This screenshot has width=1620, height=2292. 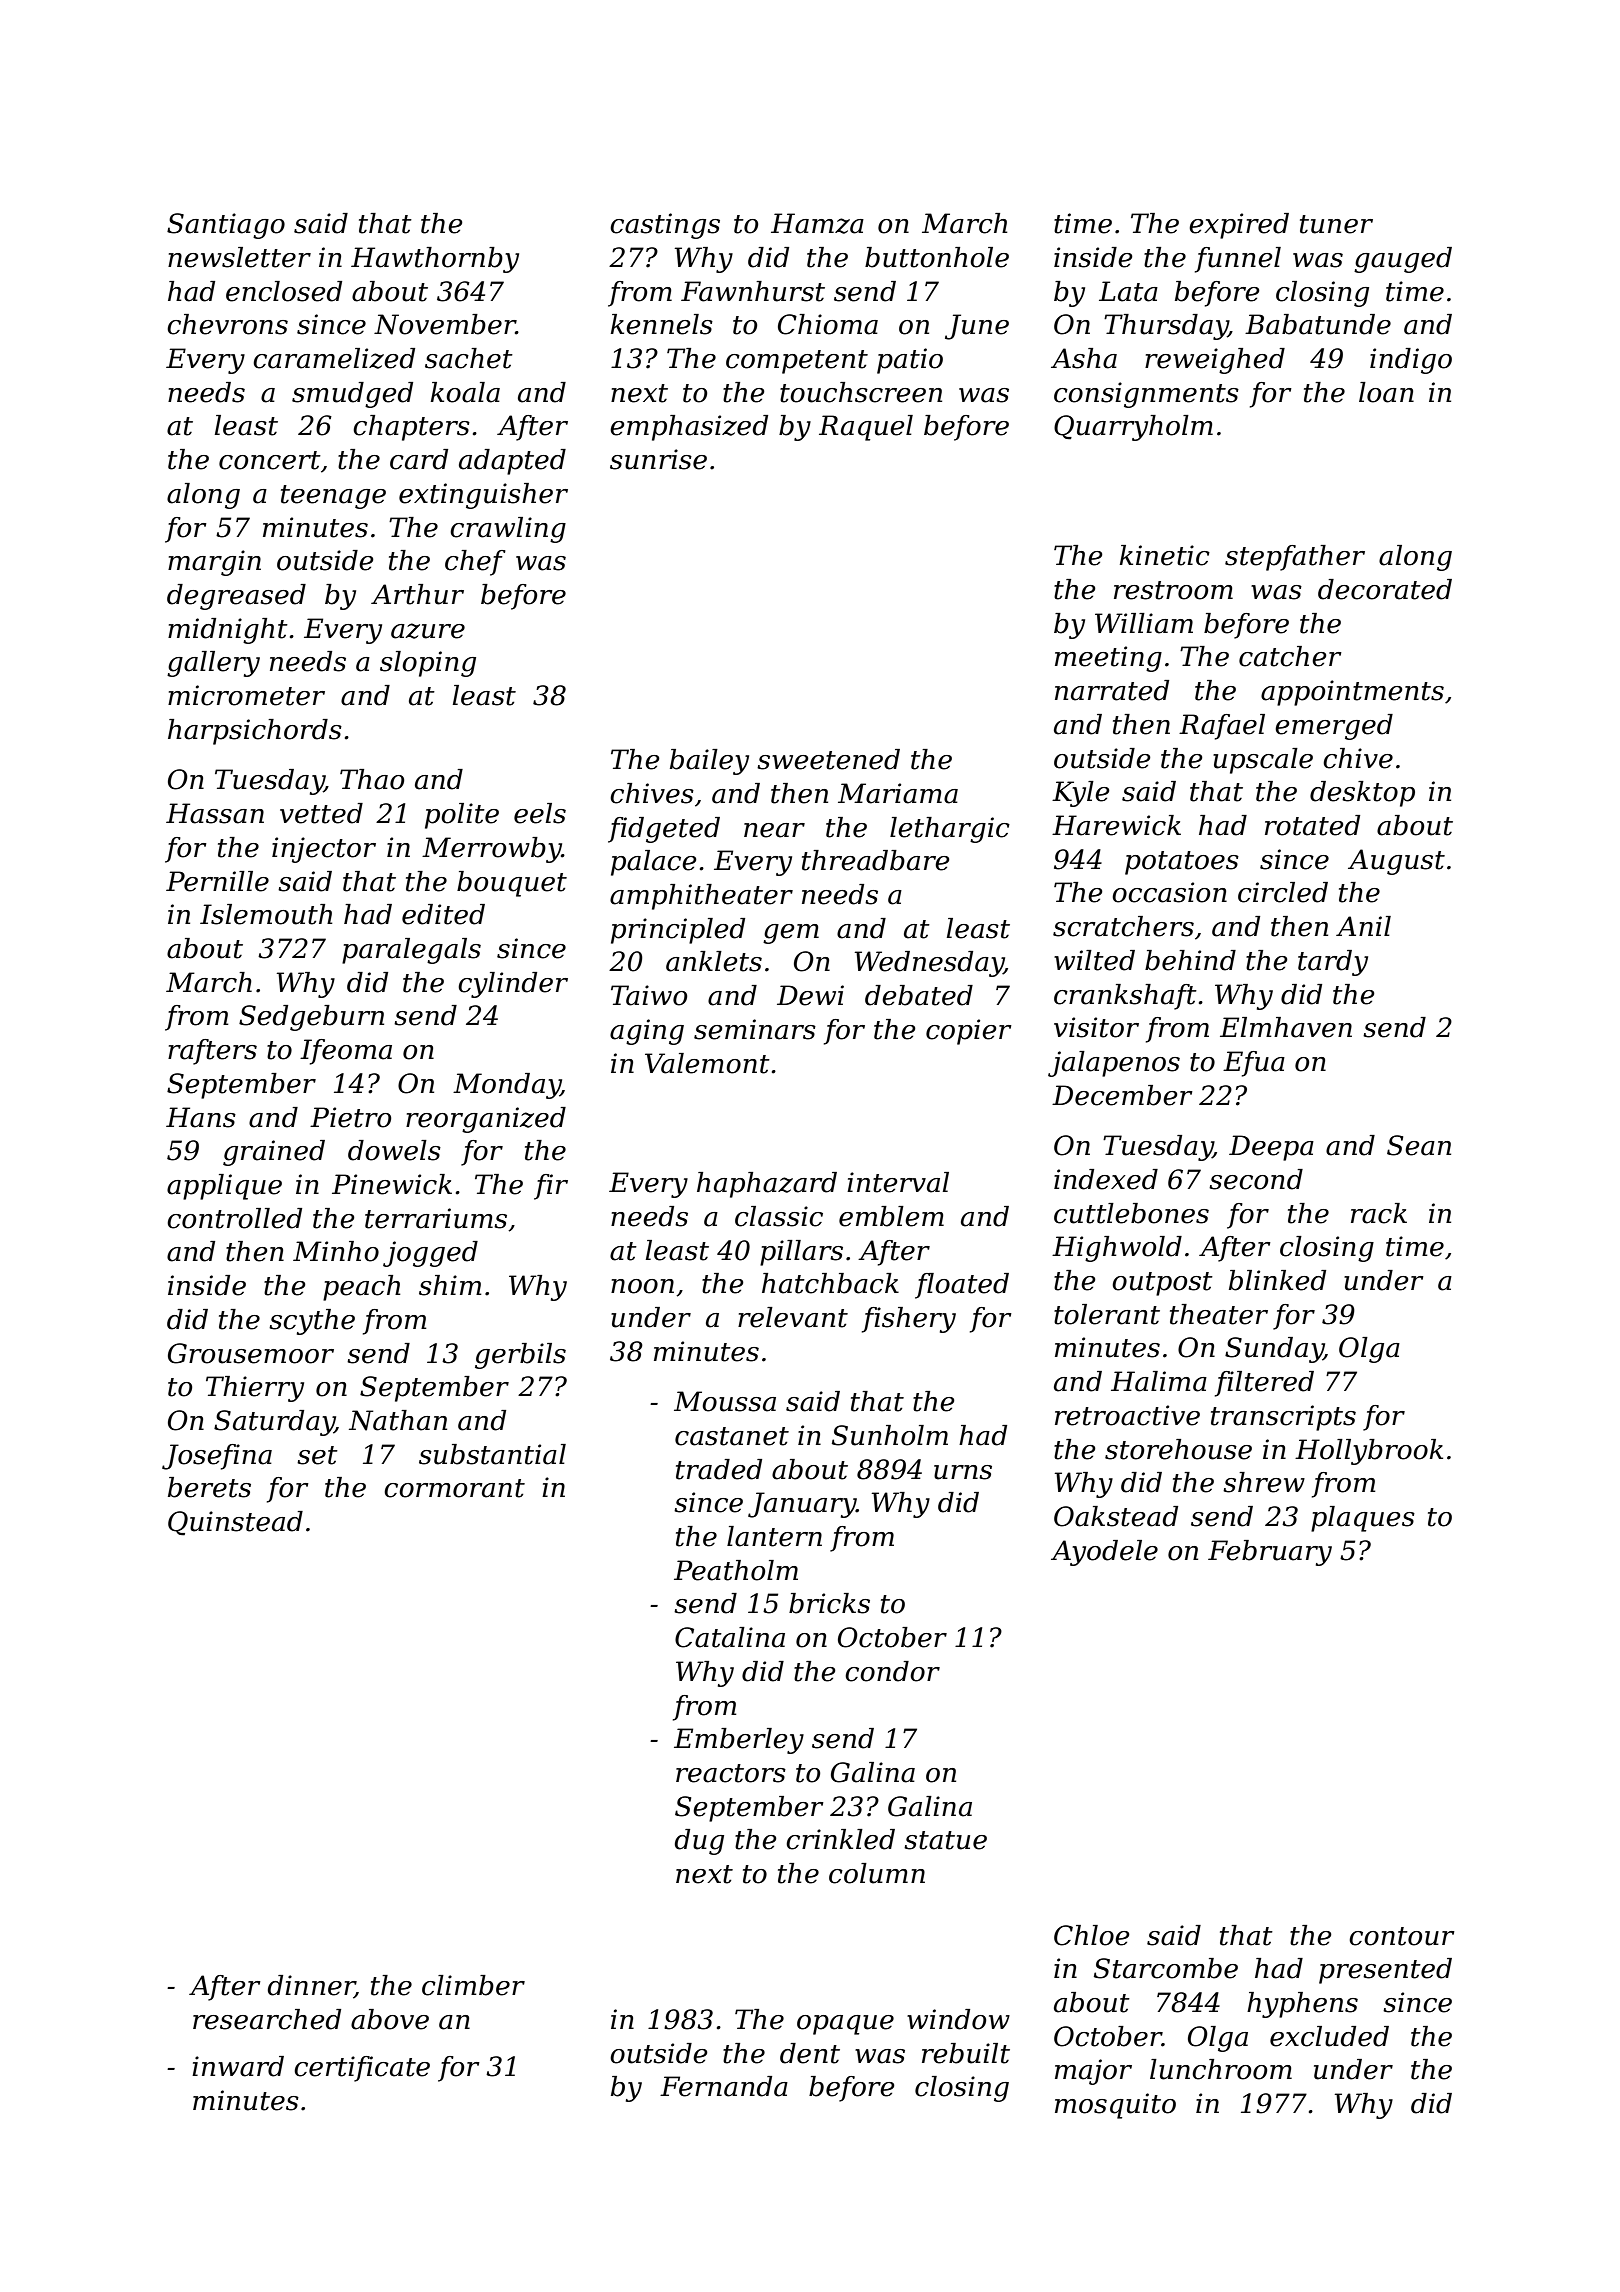 What do you see at coordinates (817, 223) in the screenshot?
I see `Hamza` at bounding box center [817, 223].
